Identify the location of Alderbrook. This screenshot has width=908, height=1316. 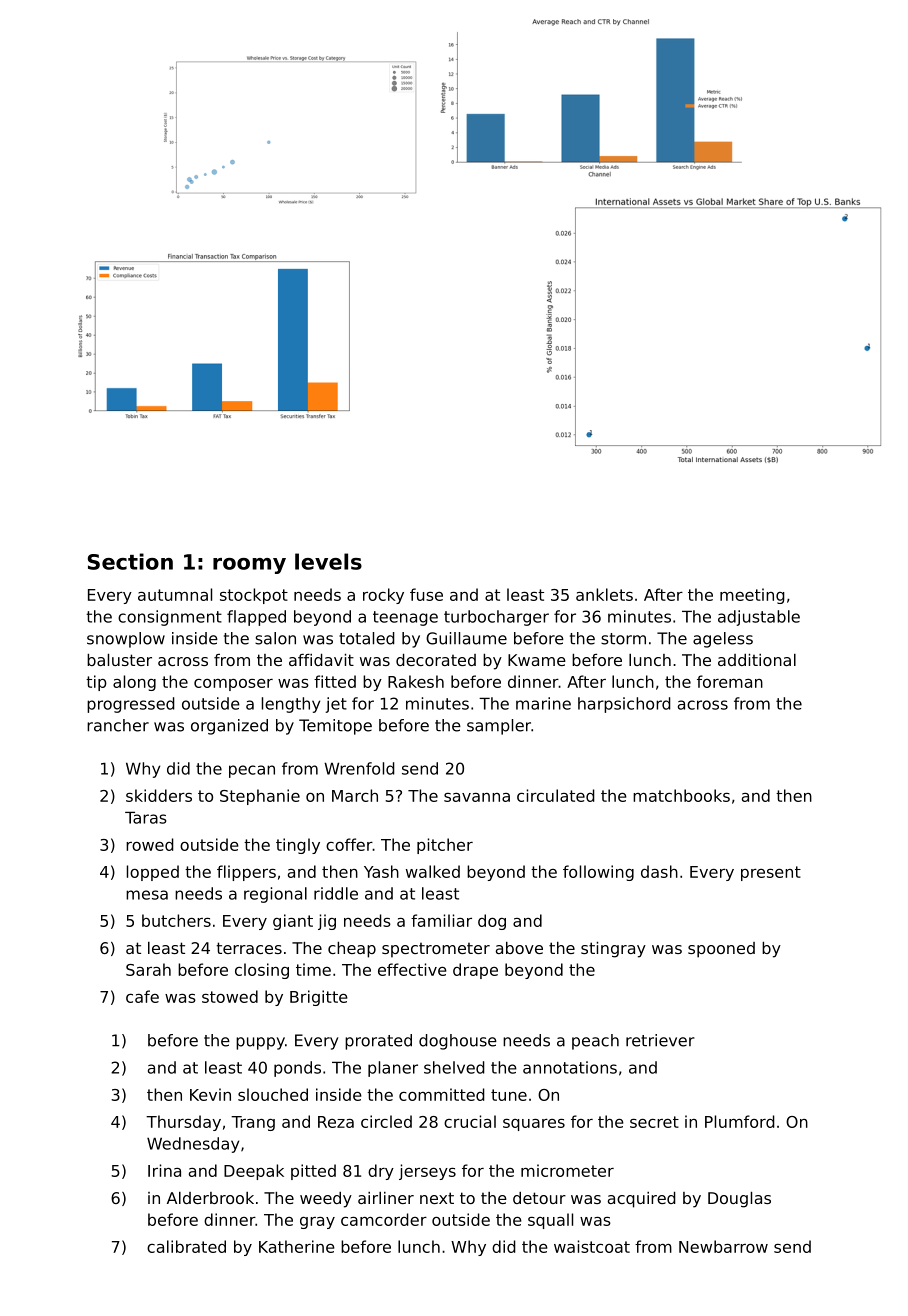
(210, 1198).
